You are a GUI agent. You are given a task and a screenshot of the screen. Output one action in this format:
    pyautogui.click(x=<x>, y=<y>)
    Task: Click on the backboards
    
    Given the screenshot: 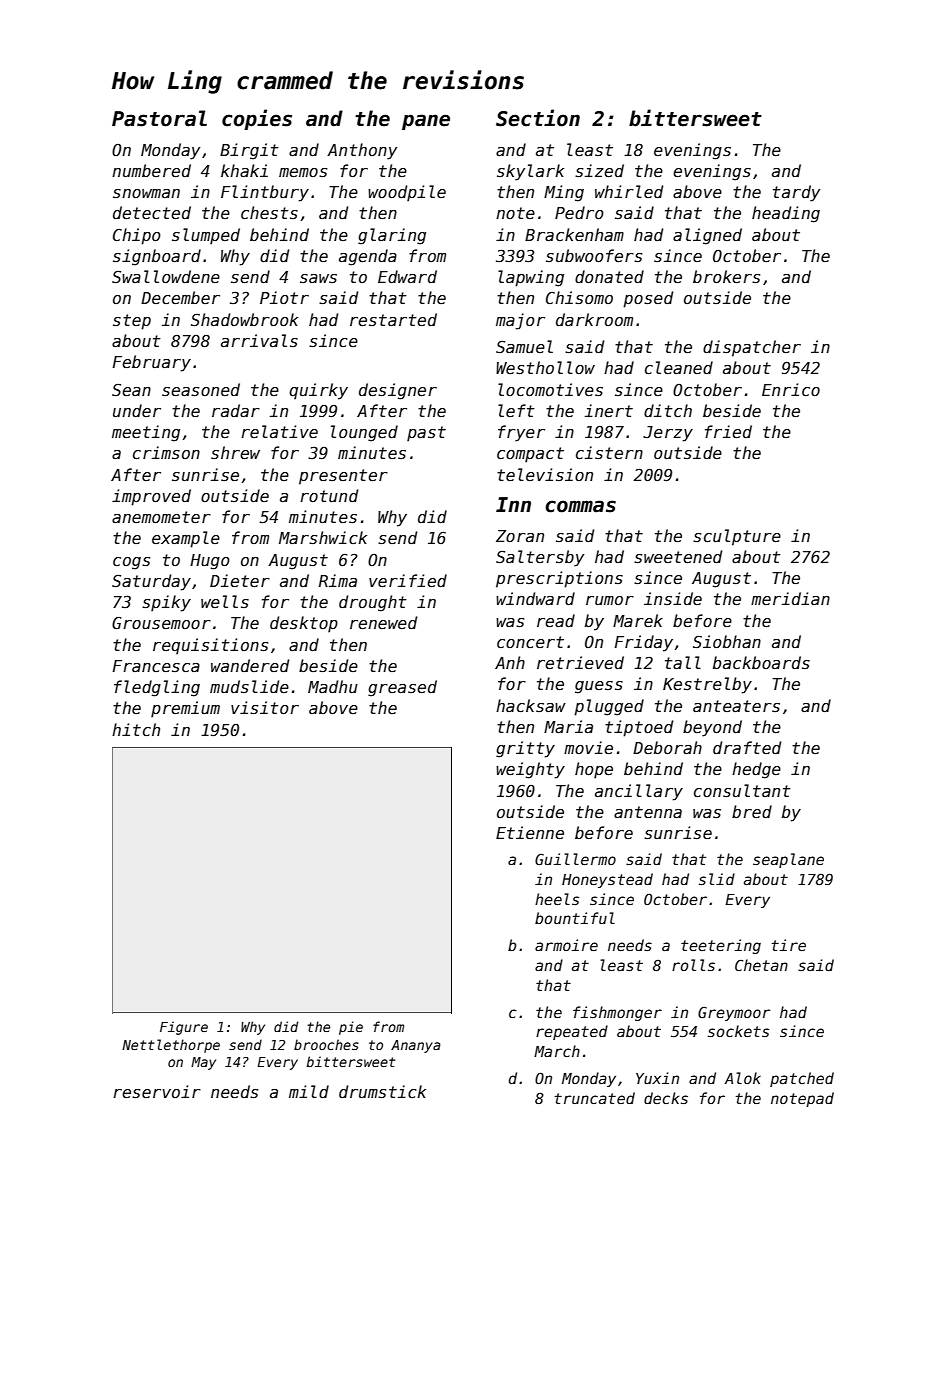 What is the action you would take?
    pyautogui.click(x=761, y=662)
